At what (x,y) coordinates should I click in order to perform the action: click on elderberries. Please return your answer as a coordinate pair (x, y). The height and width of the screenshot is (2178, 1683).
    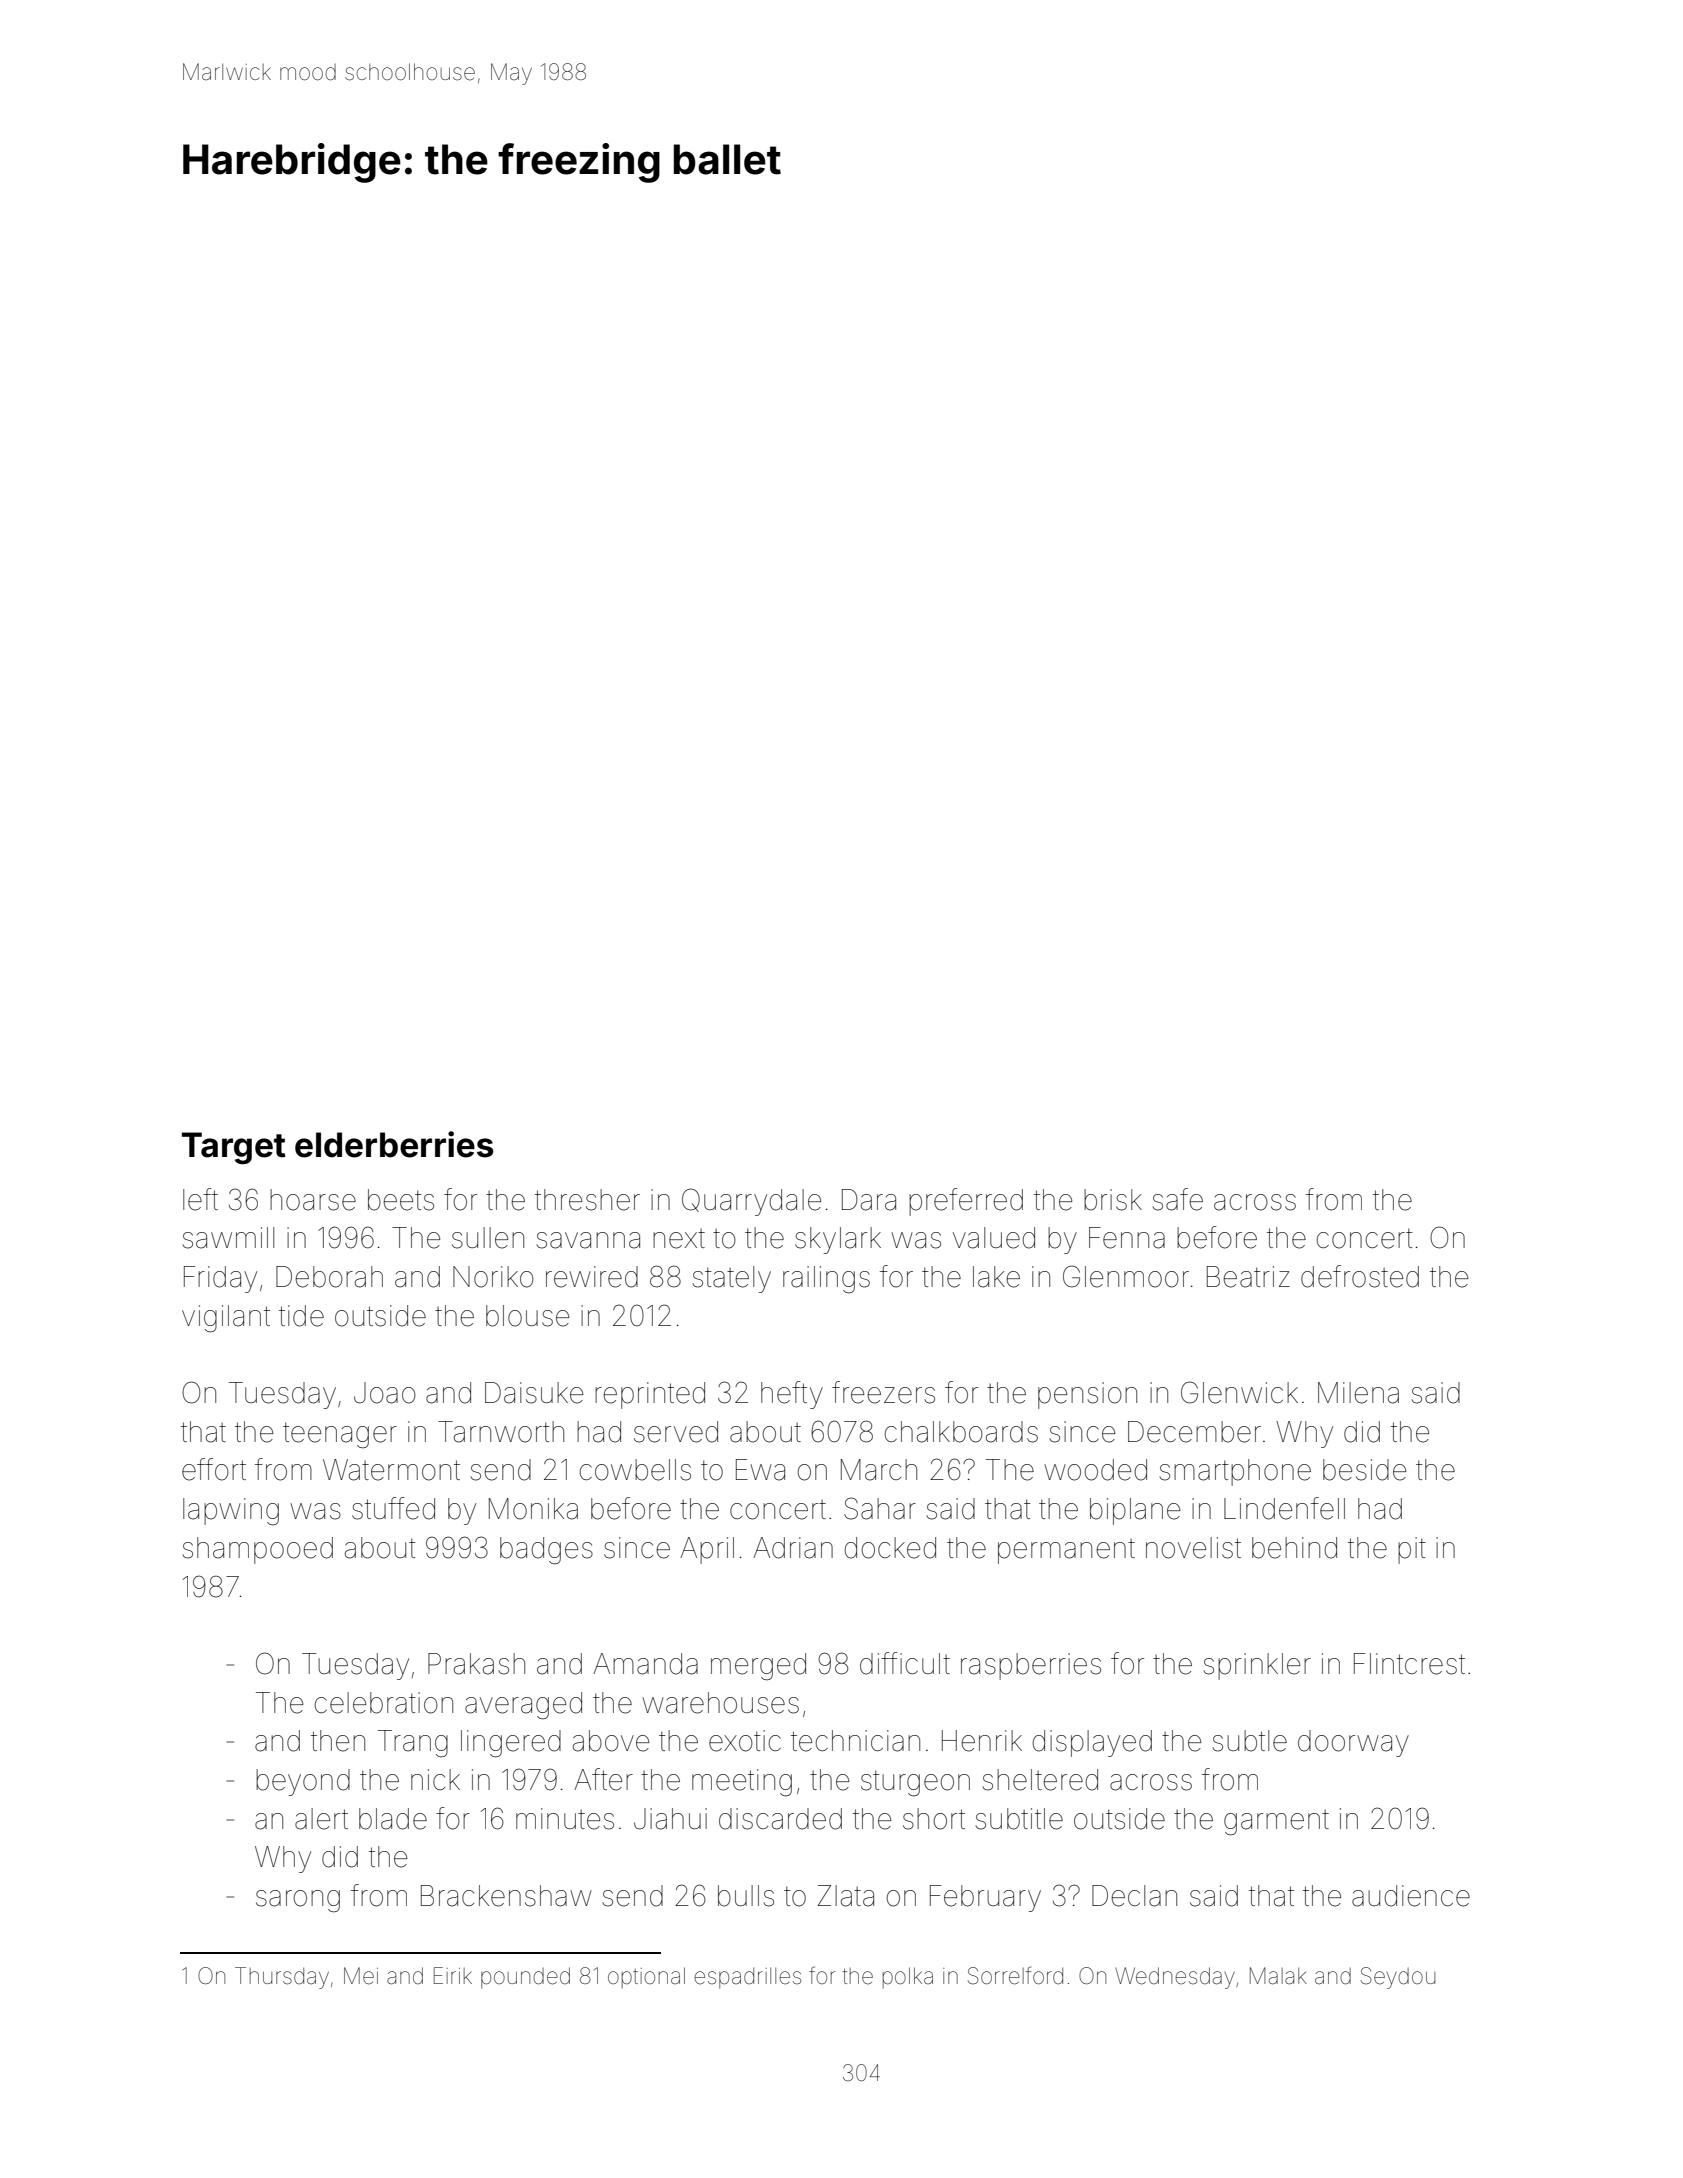
    Looking at the image, I should click on (394, 1144).
